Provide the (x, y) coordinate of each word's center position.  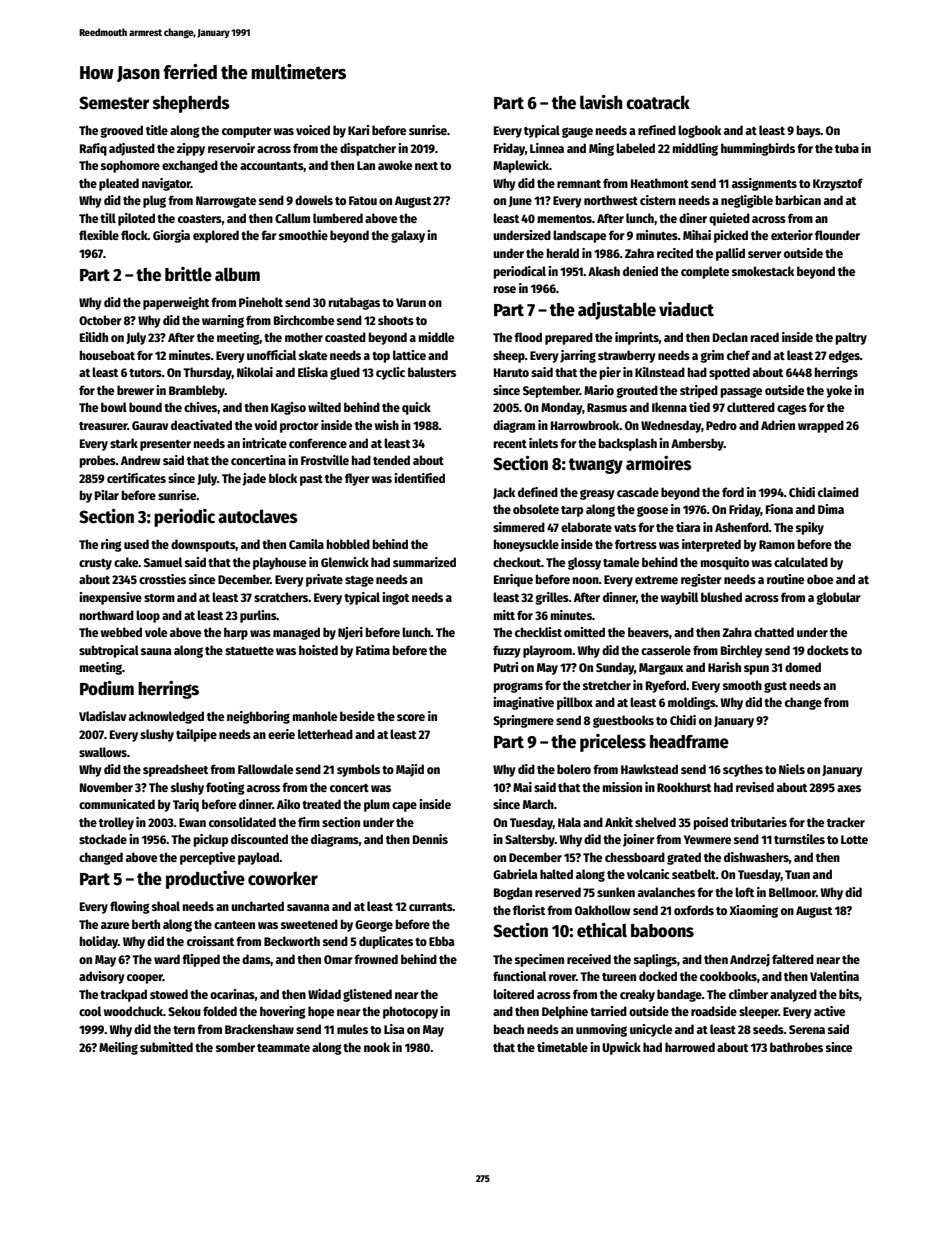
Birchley (742, 651)
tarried (608, 1011)
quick (416, 408)
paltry (851, 338)
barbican (798, 200)
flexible (99, 235)
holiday (99, 942)
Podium (107, 688)
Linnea (547, 148)
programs (518, 687)
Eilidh (94, 337)
